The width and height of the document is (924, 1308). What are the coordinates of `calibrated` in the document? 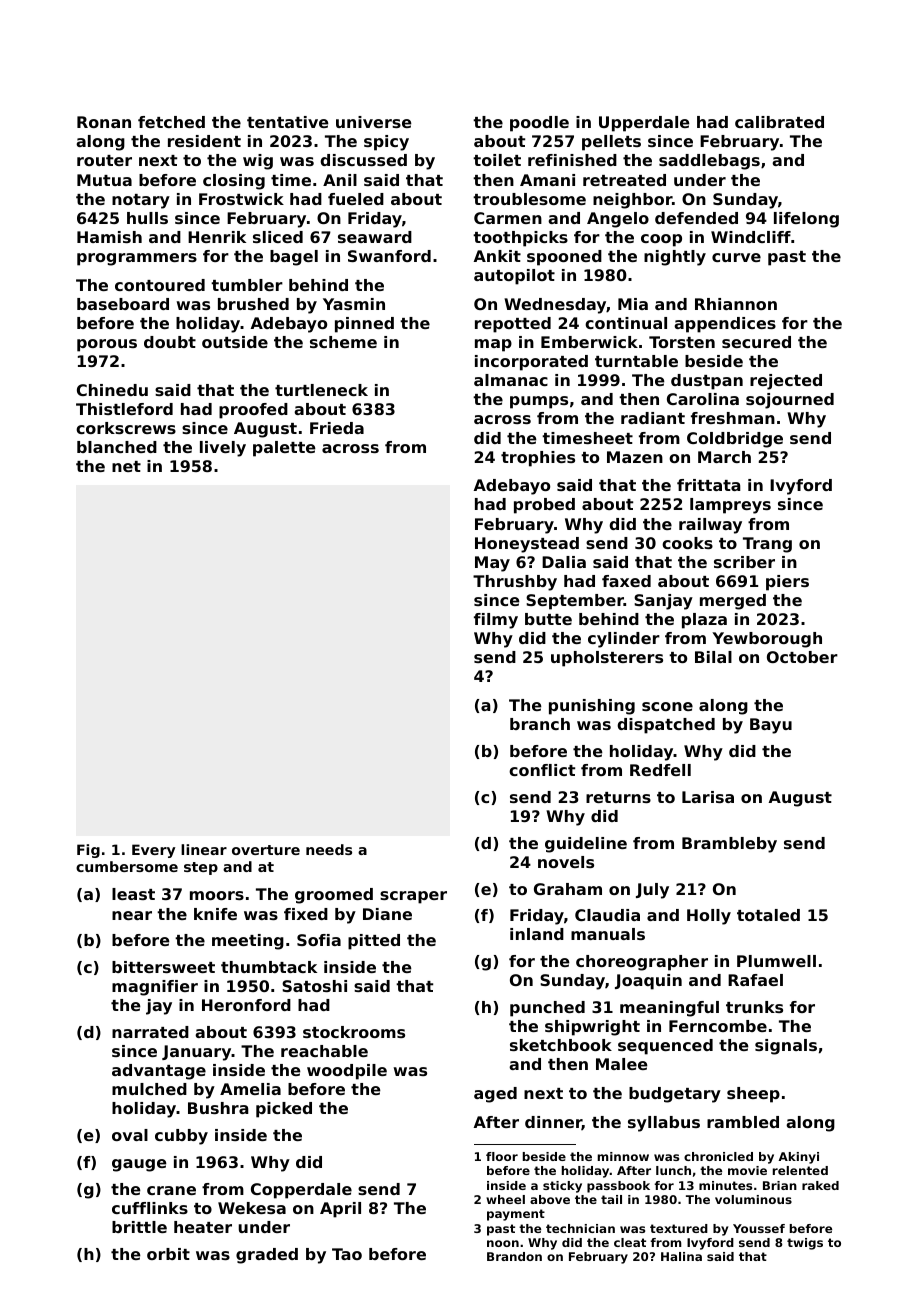 It's located at (779, 122).
